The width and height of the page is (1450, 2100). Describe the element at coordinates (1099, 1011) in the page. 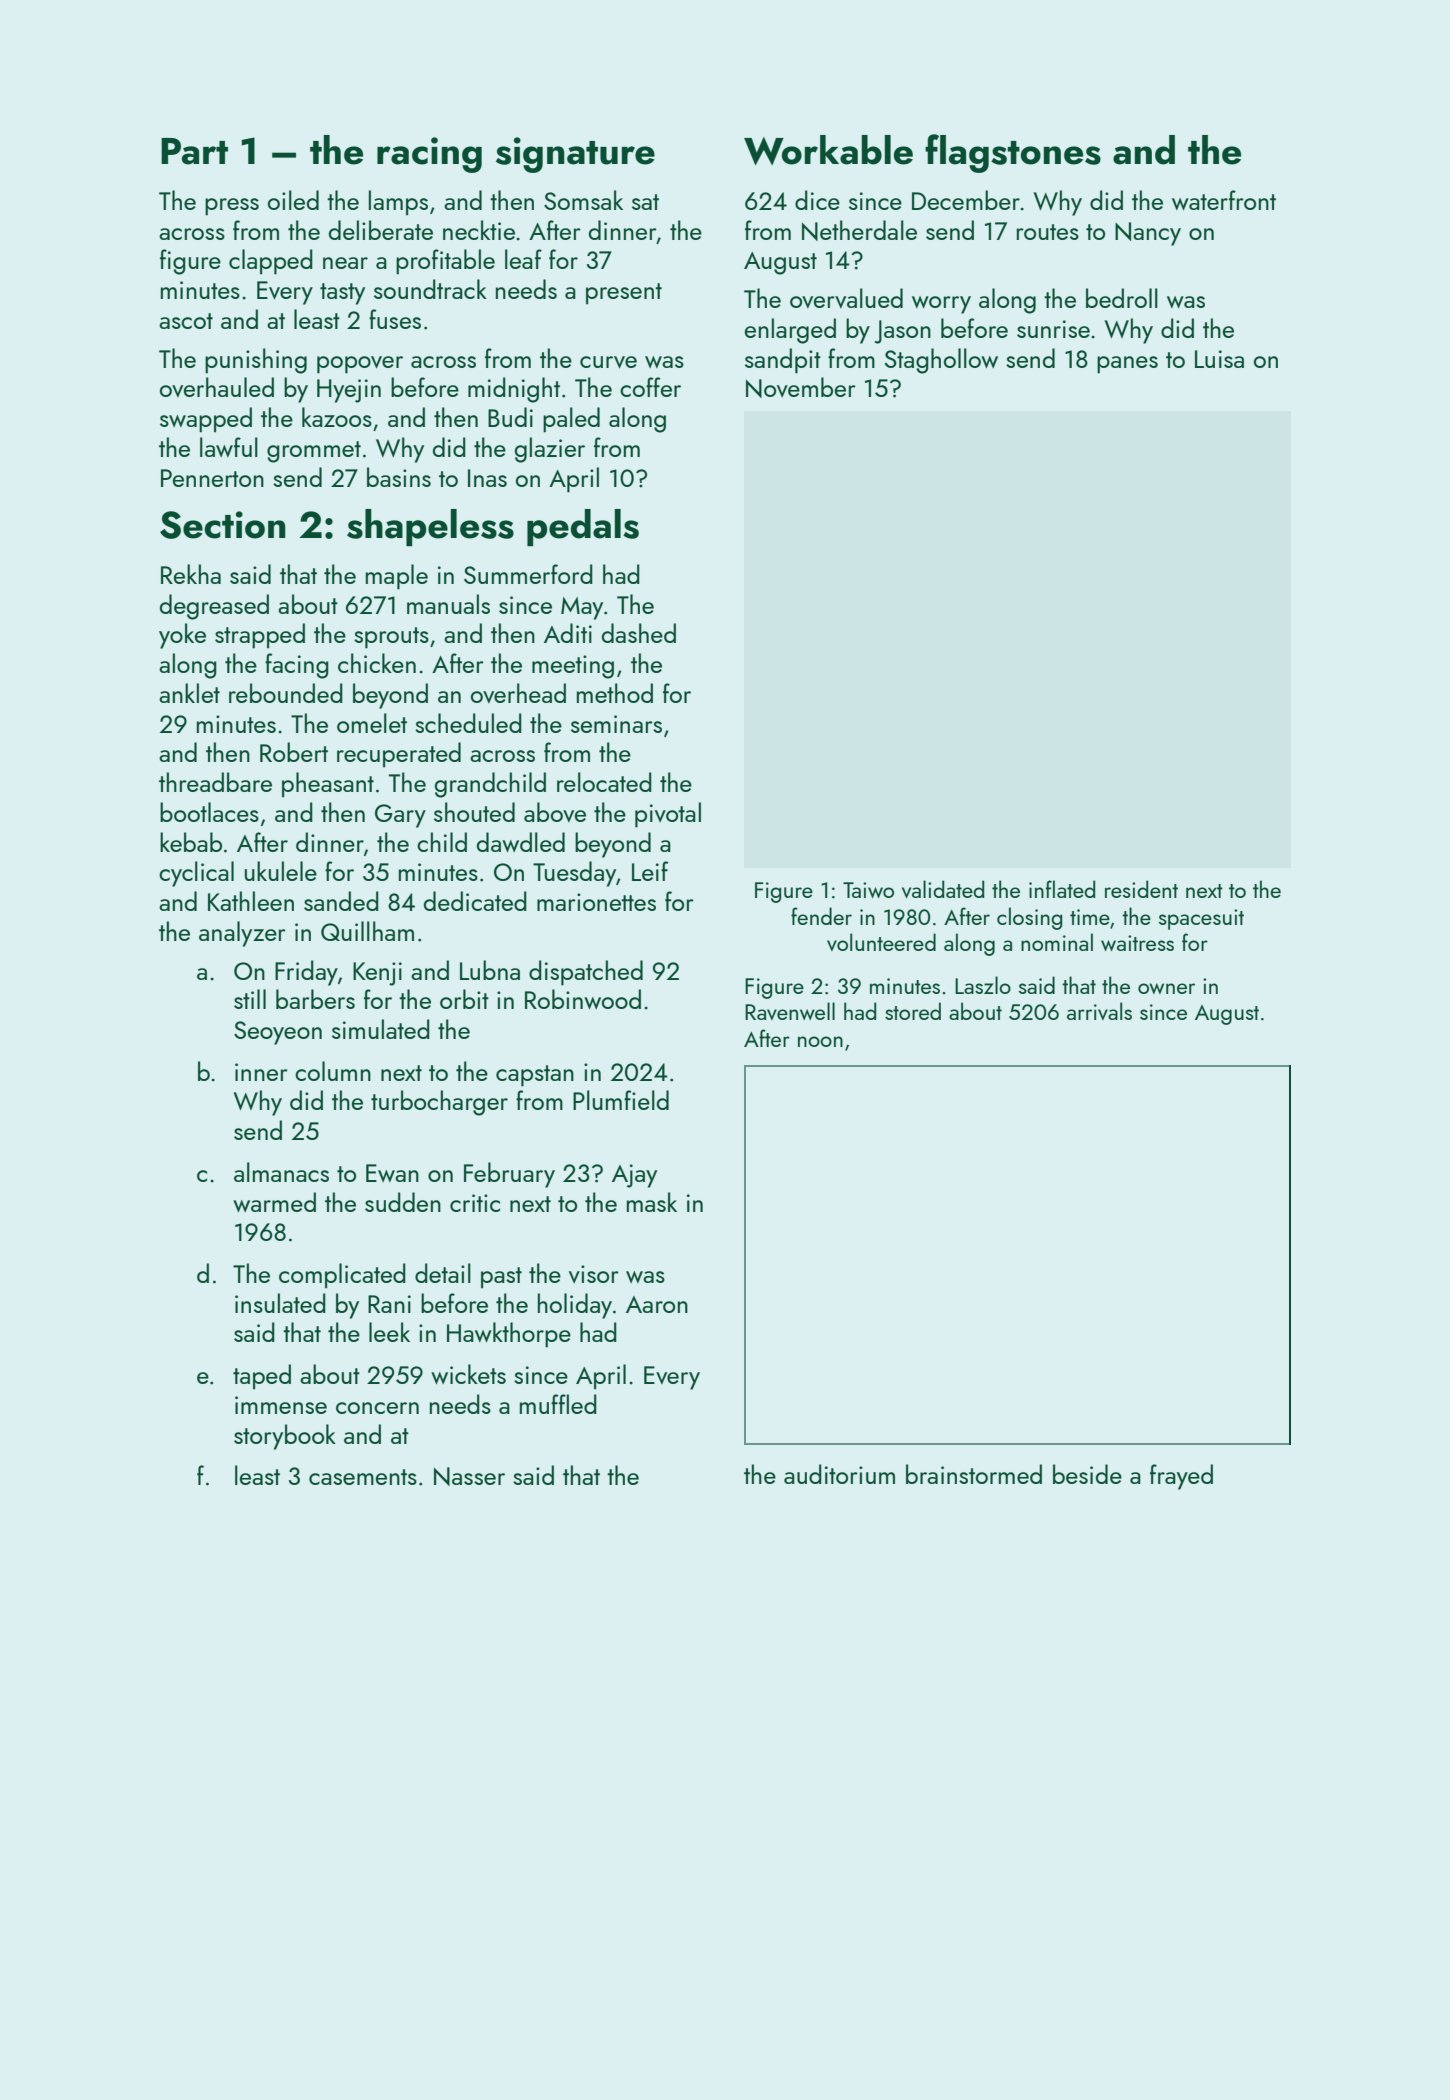

I see `arrivals` at that location.
